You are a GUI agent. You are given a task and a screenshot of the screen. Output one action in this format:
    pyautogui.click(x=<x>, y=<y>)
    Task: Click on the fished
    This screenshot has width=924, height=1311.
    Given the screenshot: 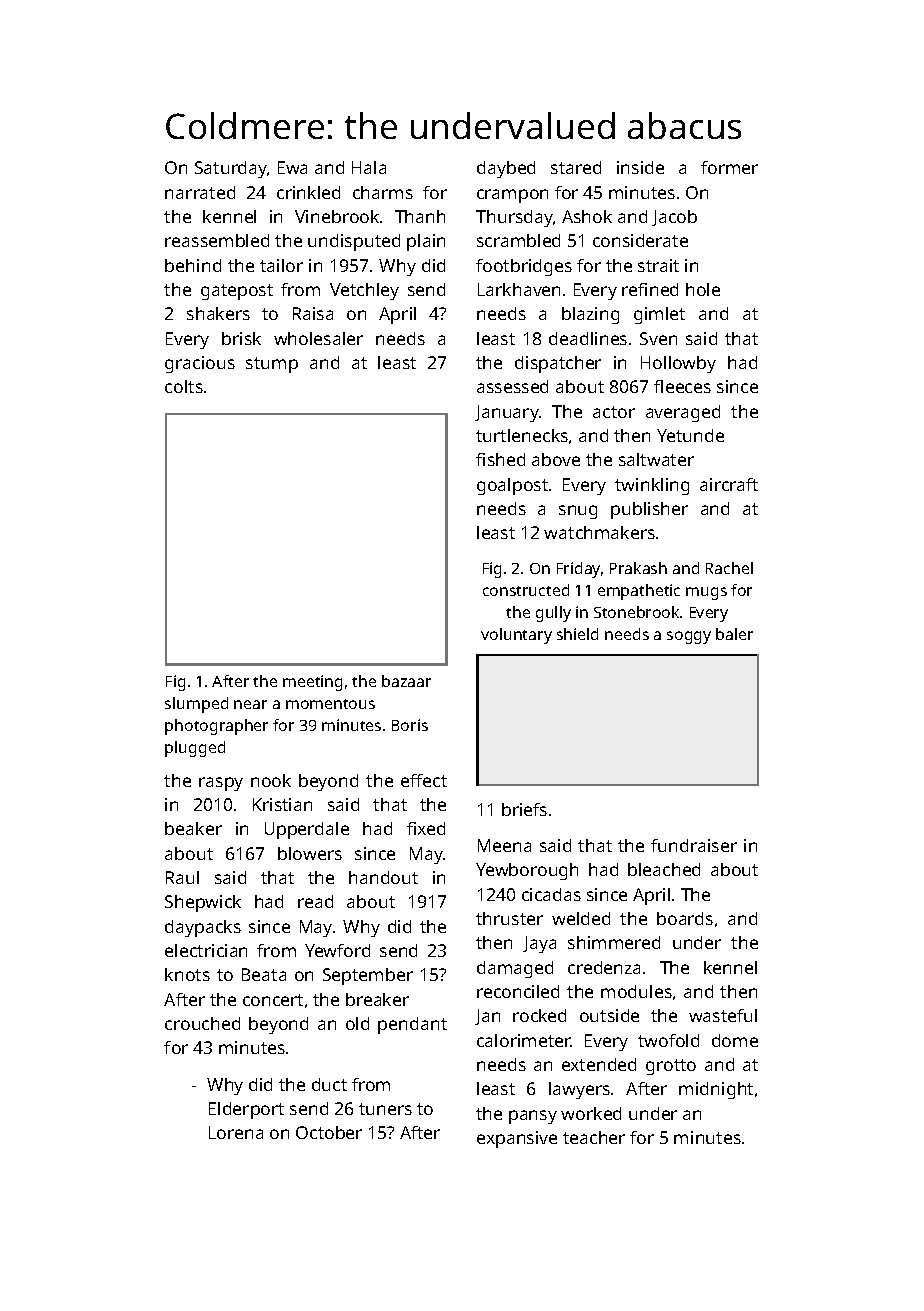 What is the action you would take?
    pyautogui.click(x=500, y=459)
